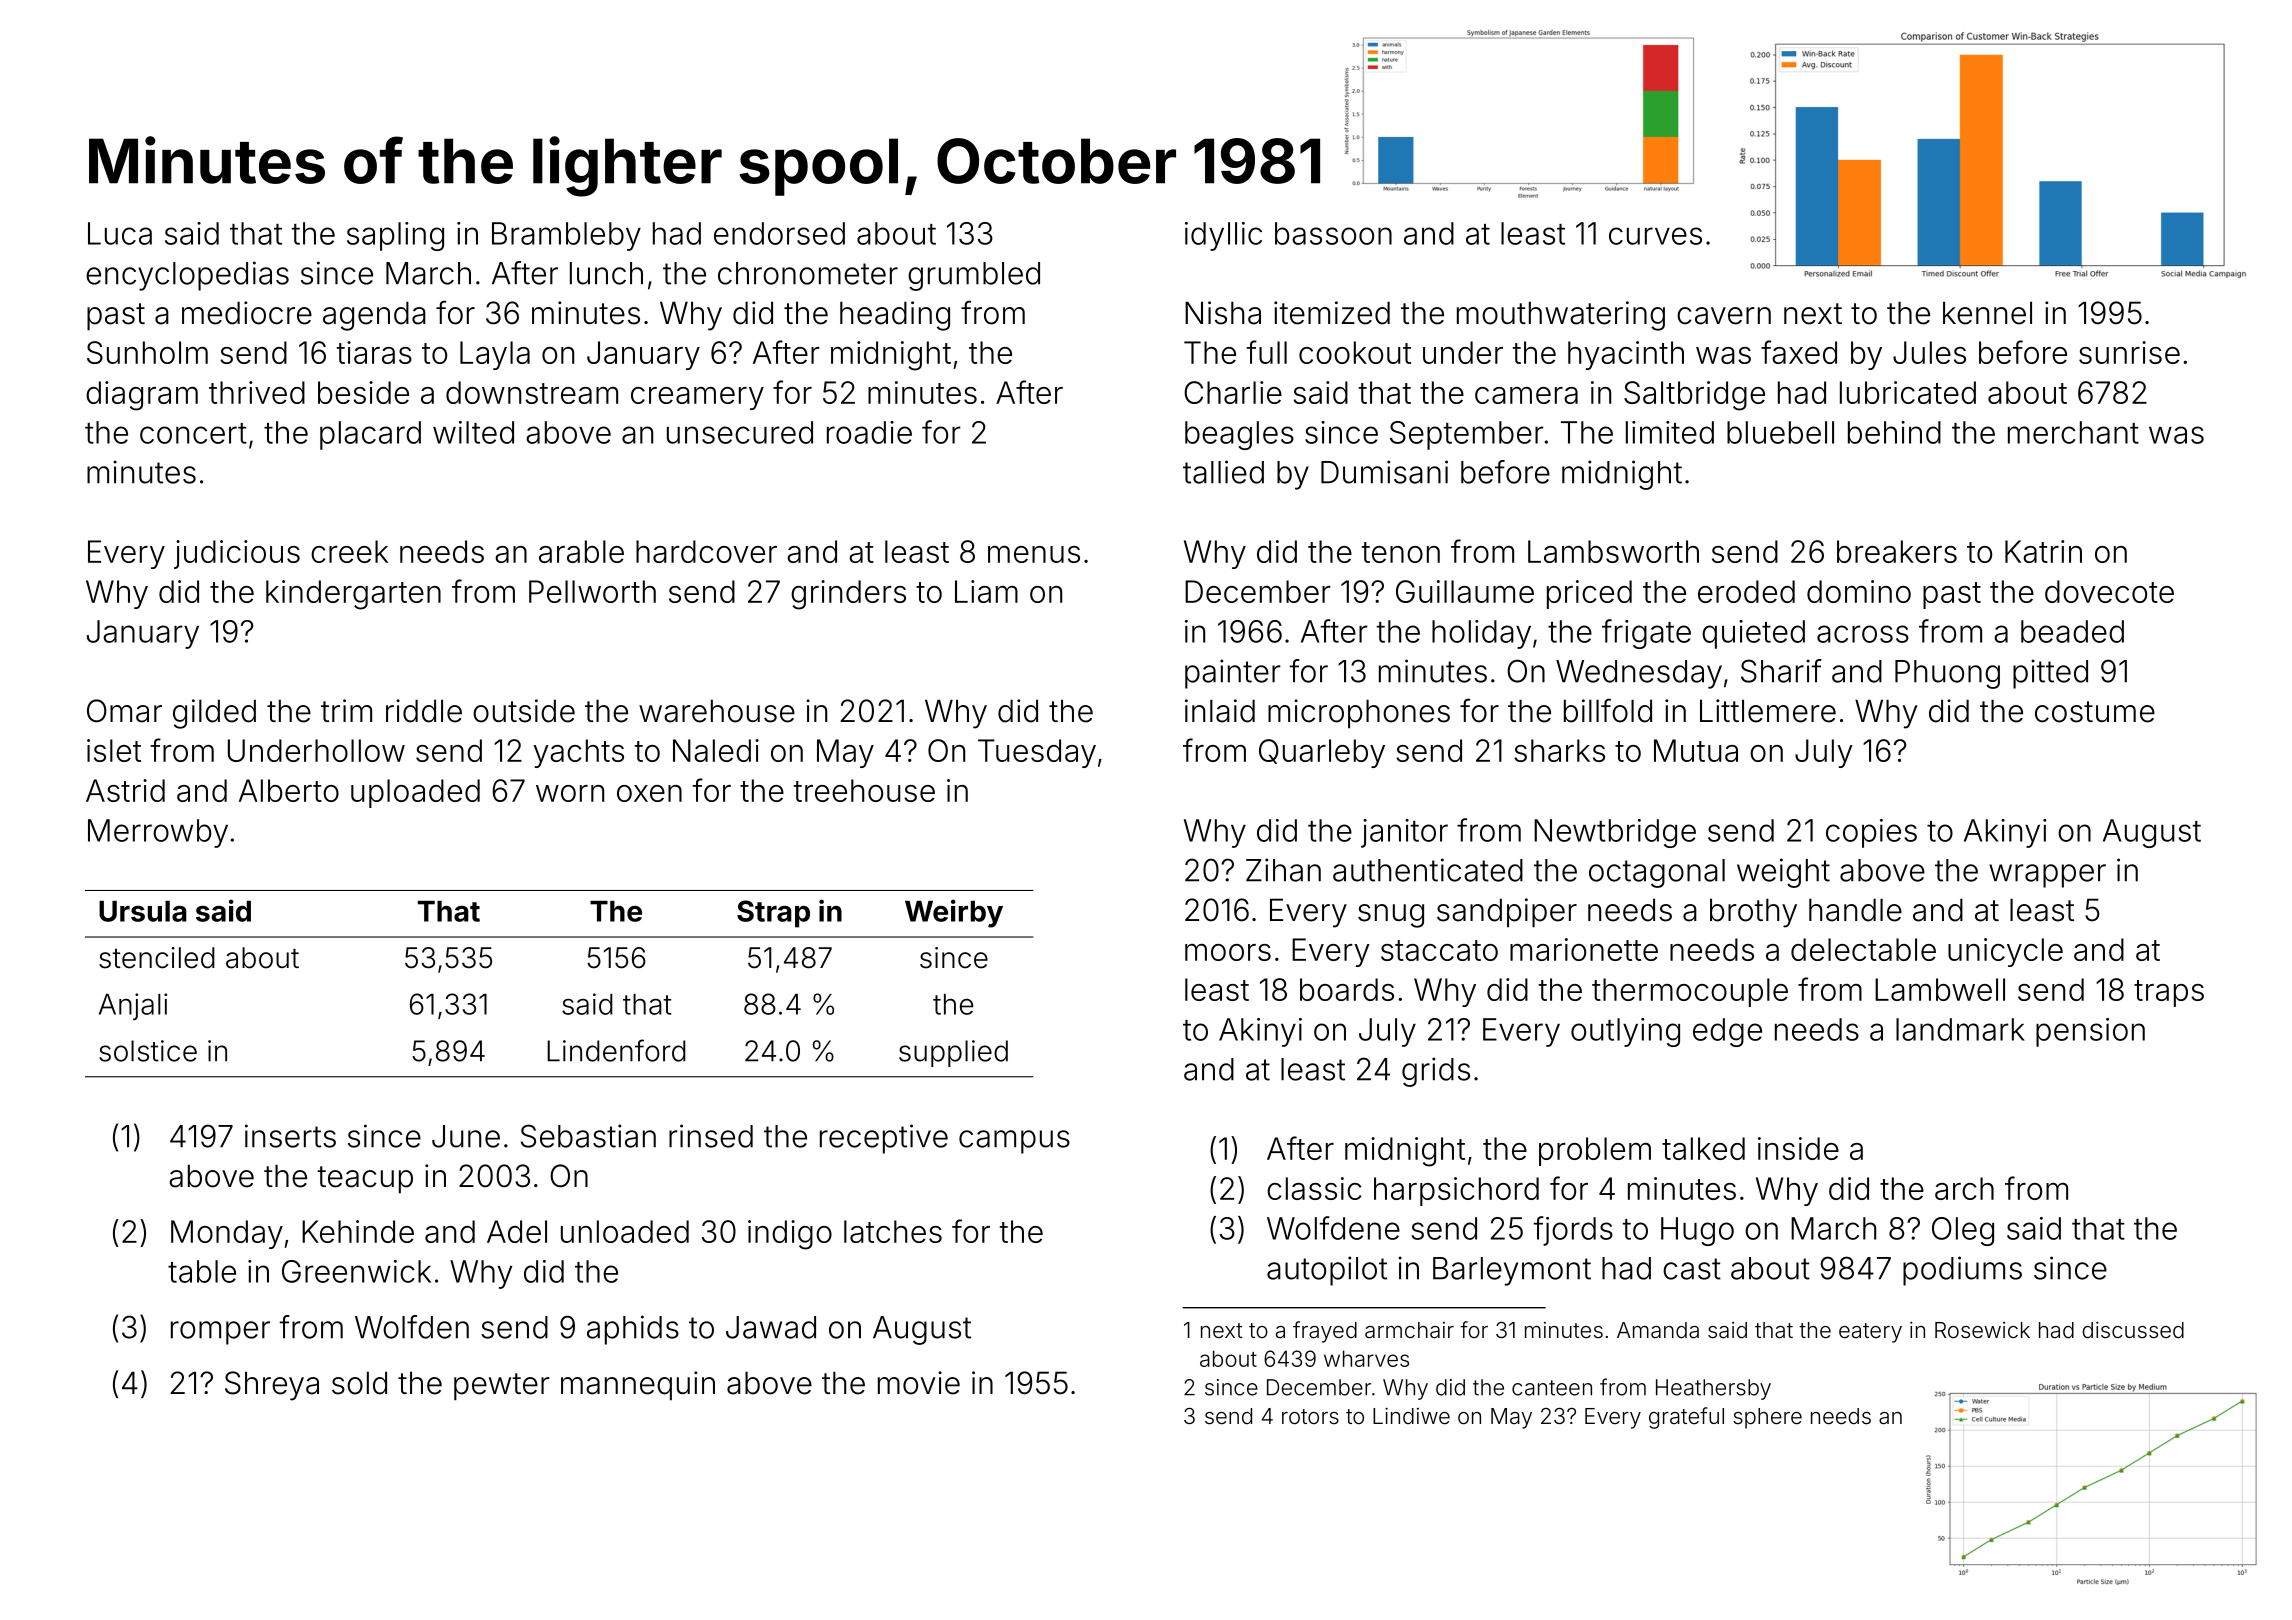  I want to click on sphere, so click(1767, 1418).
